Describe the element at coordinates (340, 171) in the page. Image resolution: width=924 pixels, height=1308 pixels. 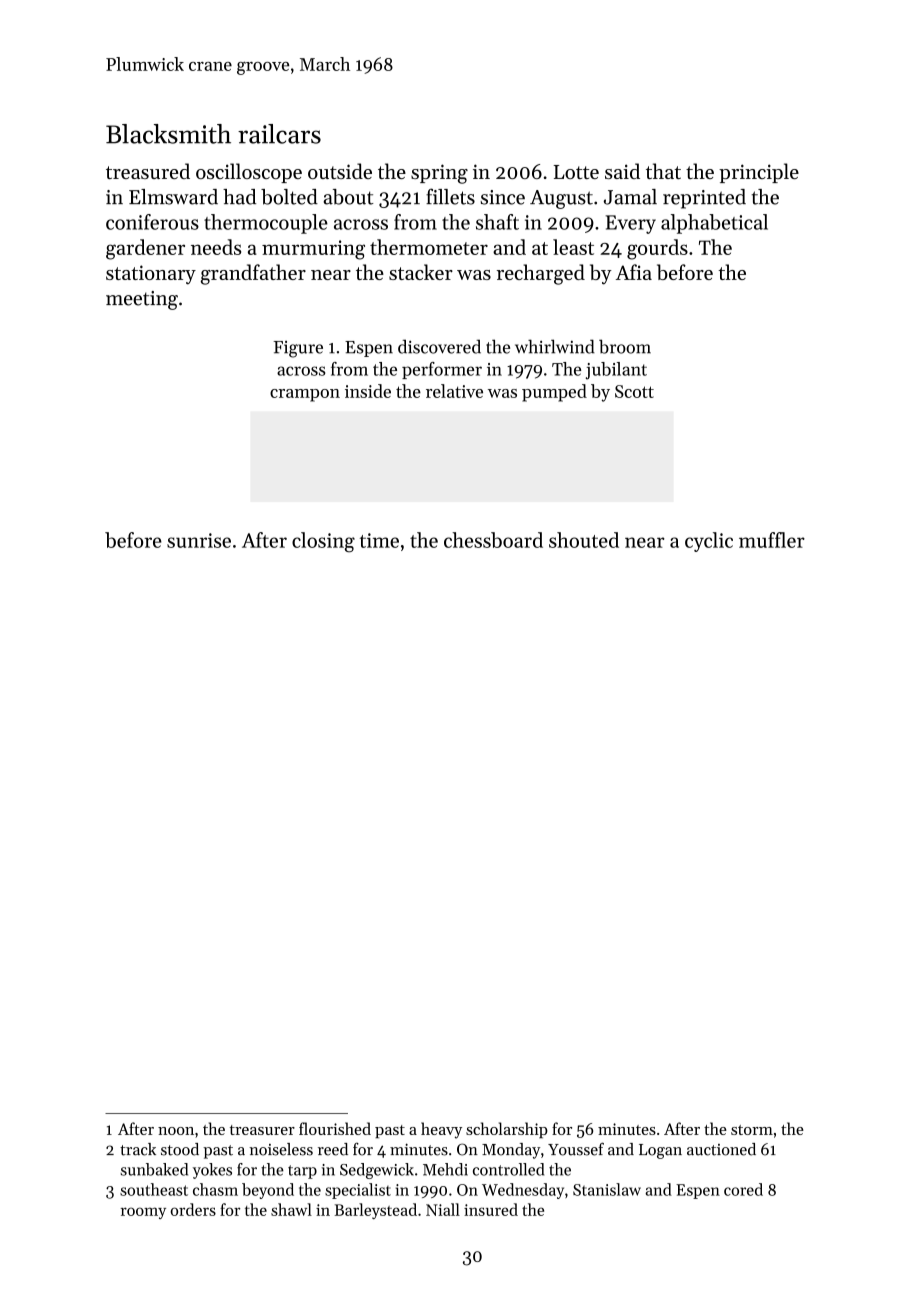
I see `outside` at that location.
